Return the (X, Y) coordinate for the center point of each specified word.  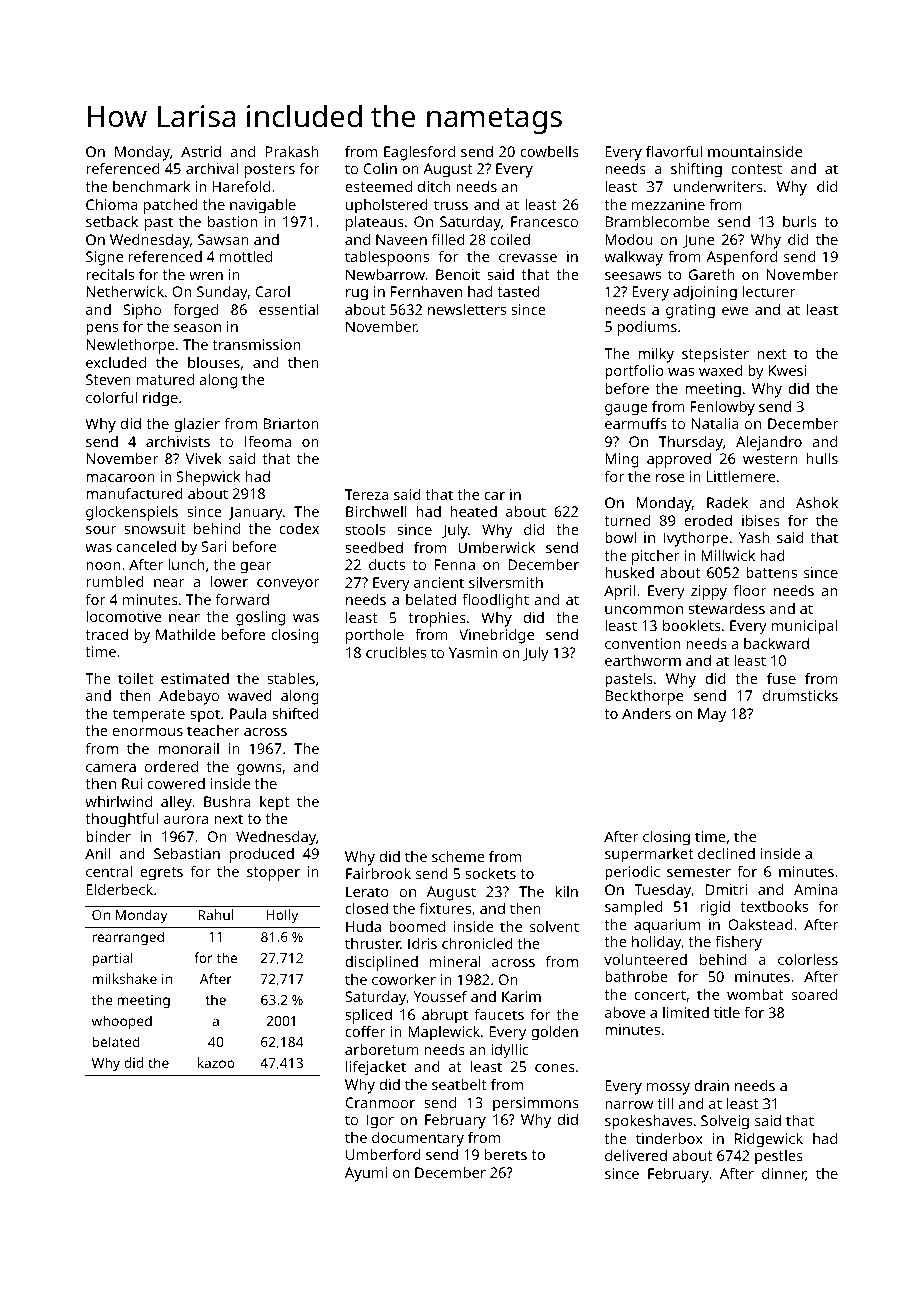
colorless (808, 959)
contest (757, 169)
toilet (135, 678)
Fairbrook (378, 873)
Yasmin (473, 652)
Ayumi (366, 1174)
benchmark (151, 186)
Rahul (215, 914)
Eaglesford (419, 153)
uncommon (644, 610)
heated (473, 511)
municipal (804, 627)
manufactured (134, 493)
